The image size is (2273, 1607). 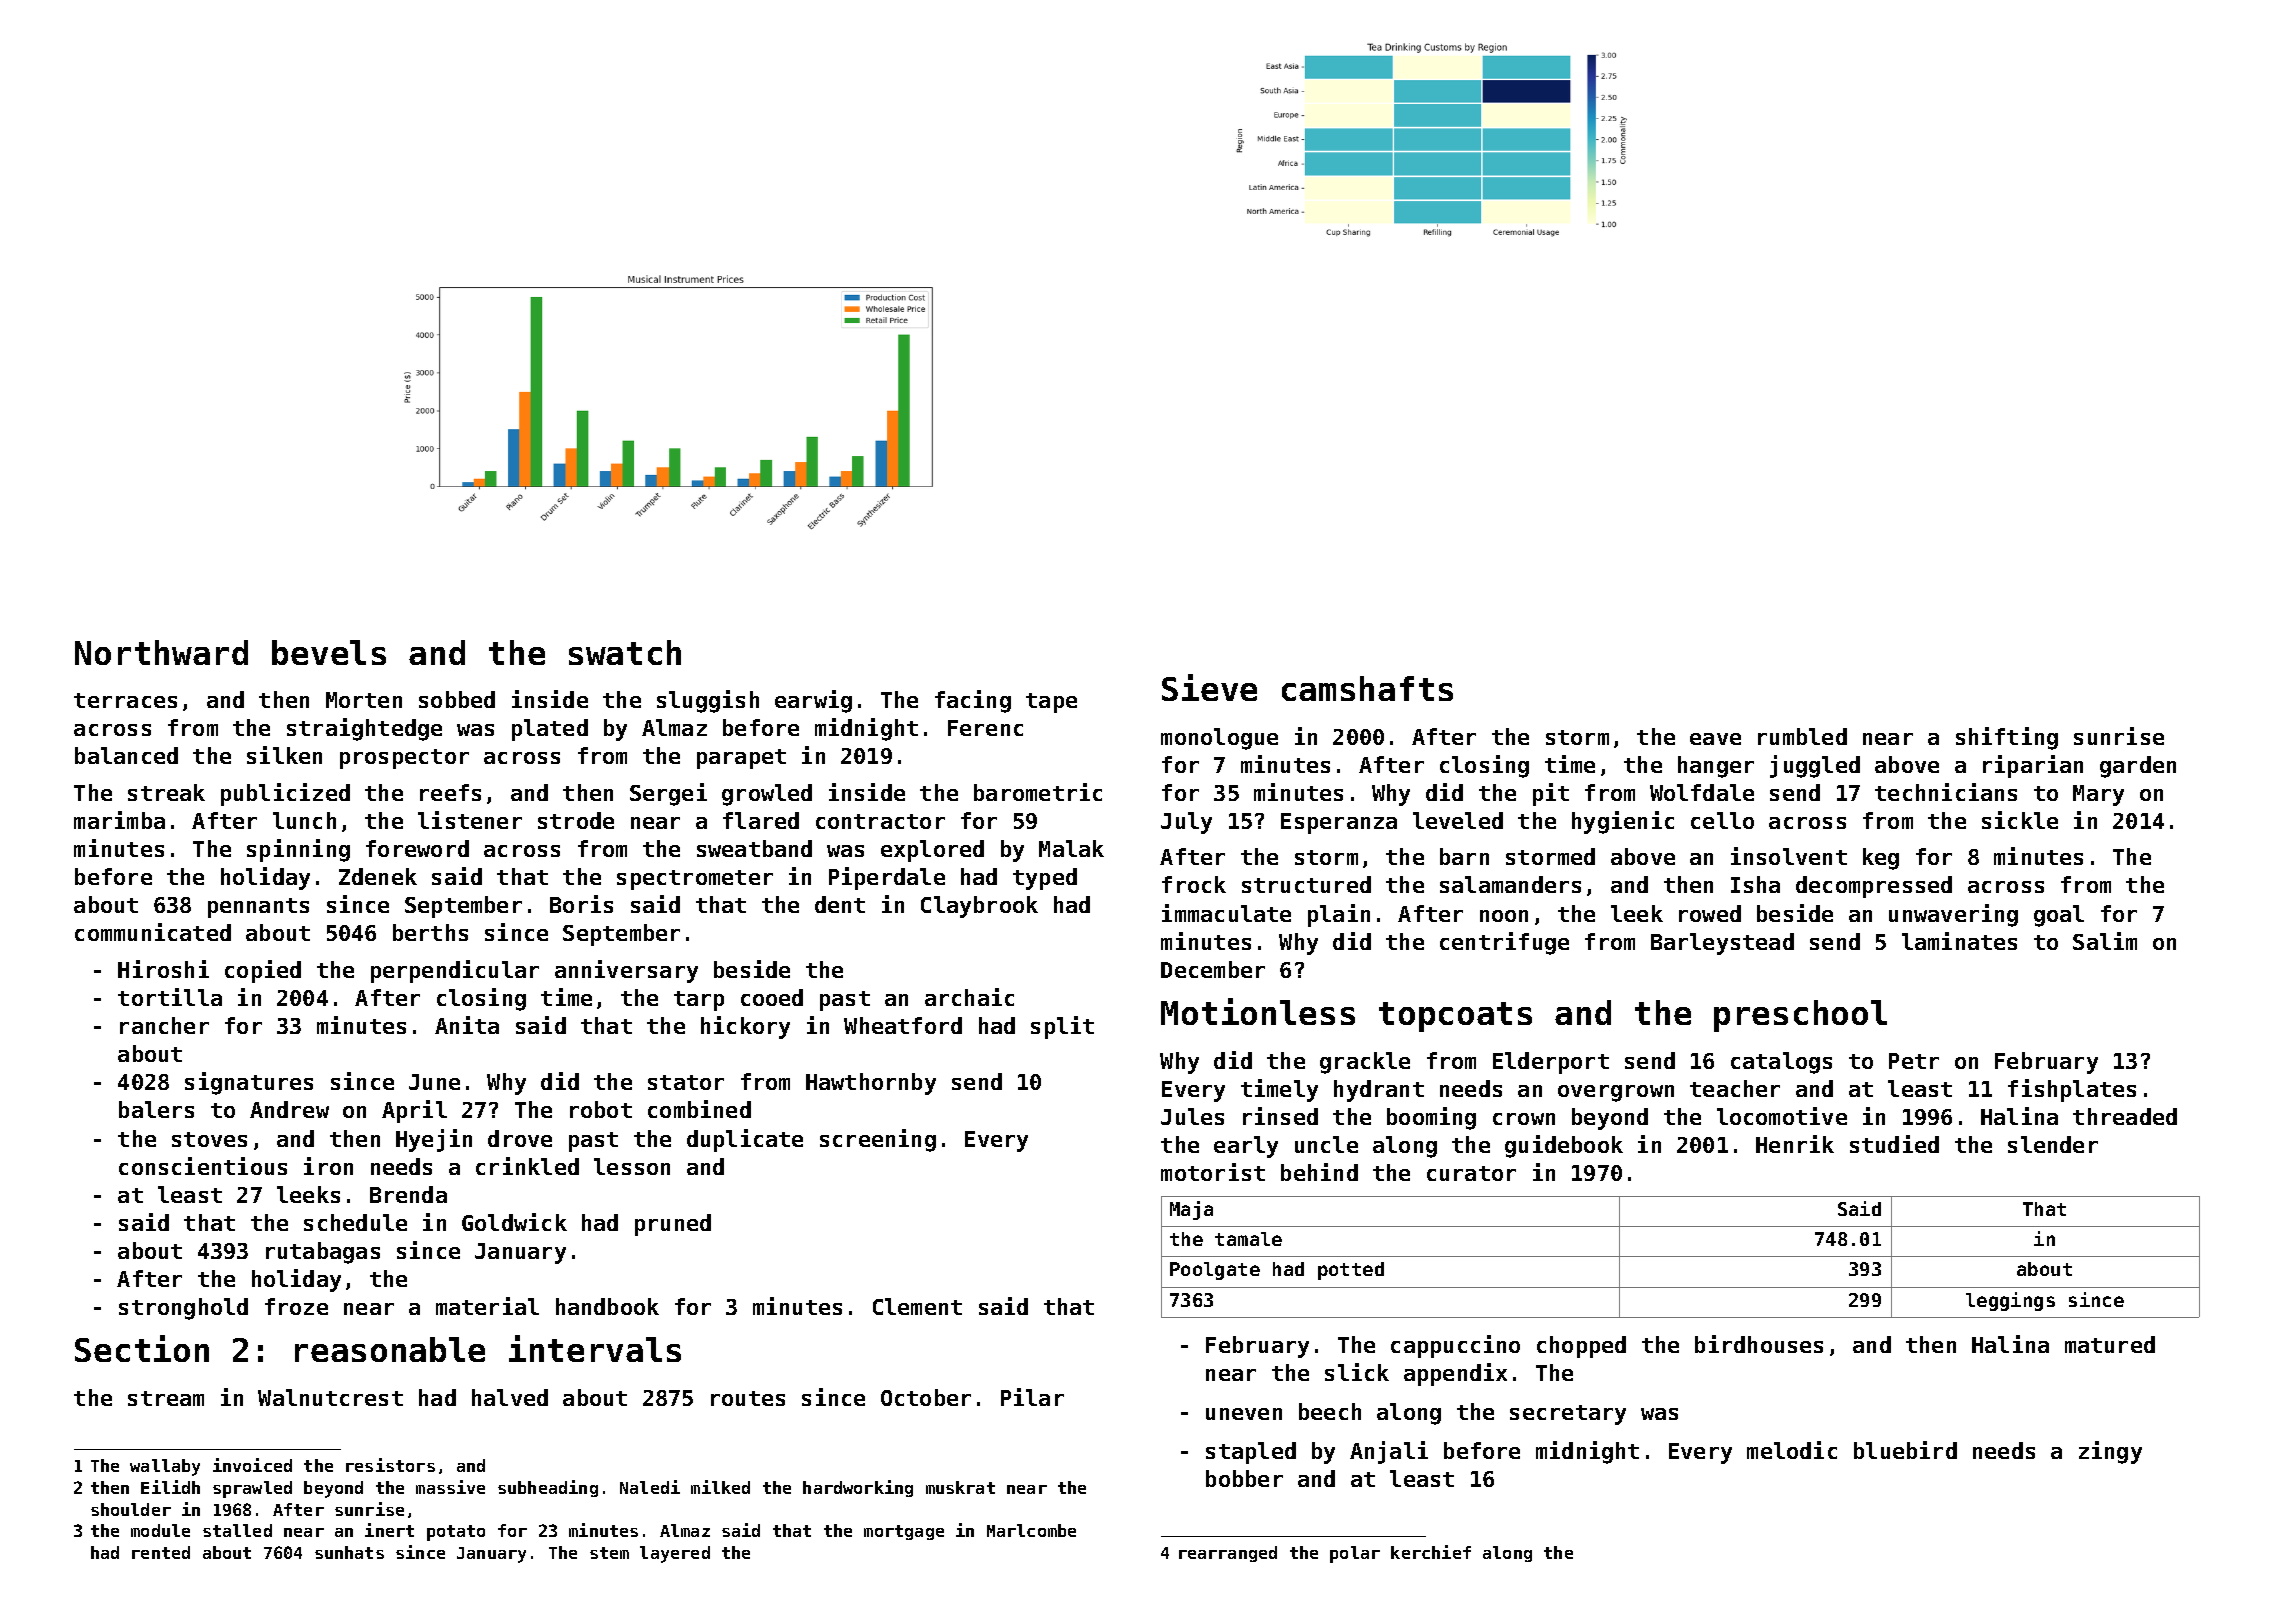 I want to click on split, so click(x=1062, y=1027).
